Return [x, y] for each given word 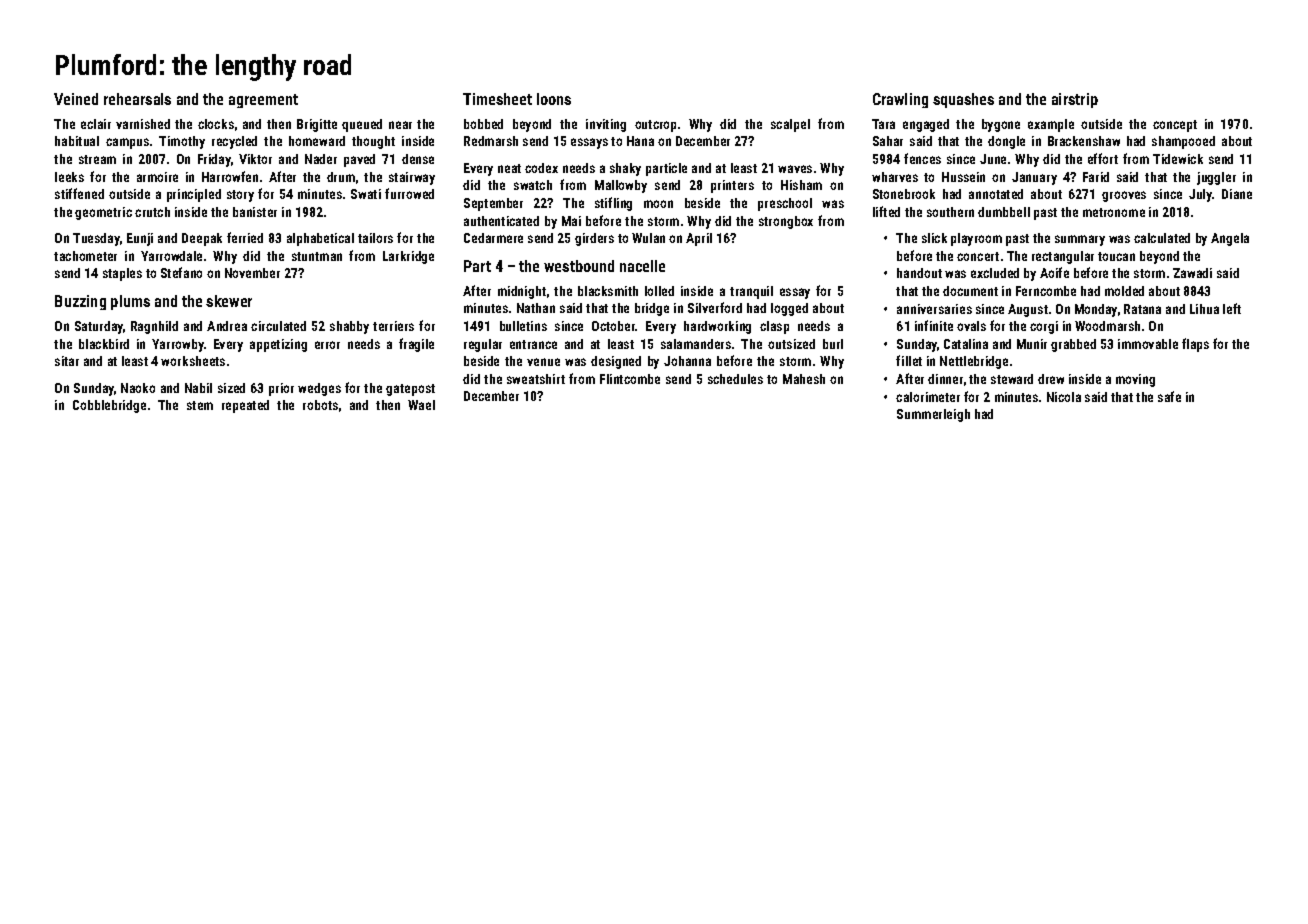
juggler [1216, 178]
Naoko [138, 388]
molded [1124, 291]
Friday [214, 160]
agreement [263, 101]
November [252, 273]
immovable [1148, 344]
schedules [735, 379]
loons [554, 99]
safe [1169, 396]
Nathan [536, 308]
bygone [1001, 125]
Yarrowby [178, 345]
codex [541, 168]
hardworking [717, 327]
